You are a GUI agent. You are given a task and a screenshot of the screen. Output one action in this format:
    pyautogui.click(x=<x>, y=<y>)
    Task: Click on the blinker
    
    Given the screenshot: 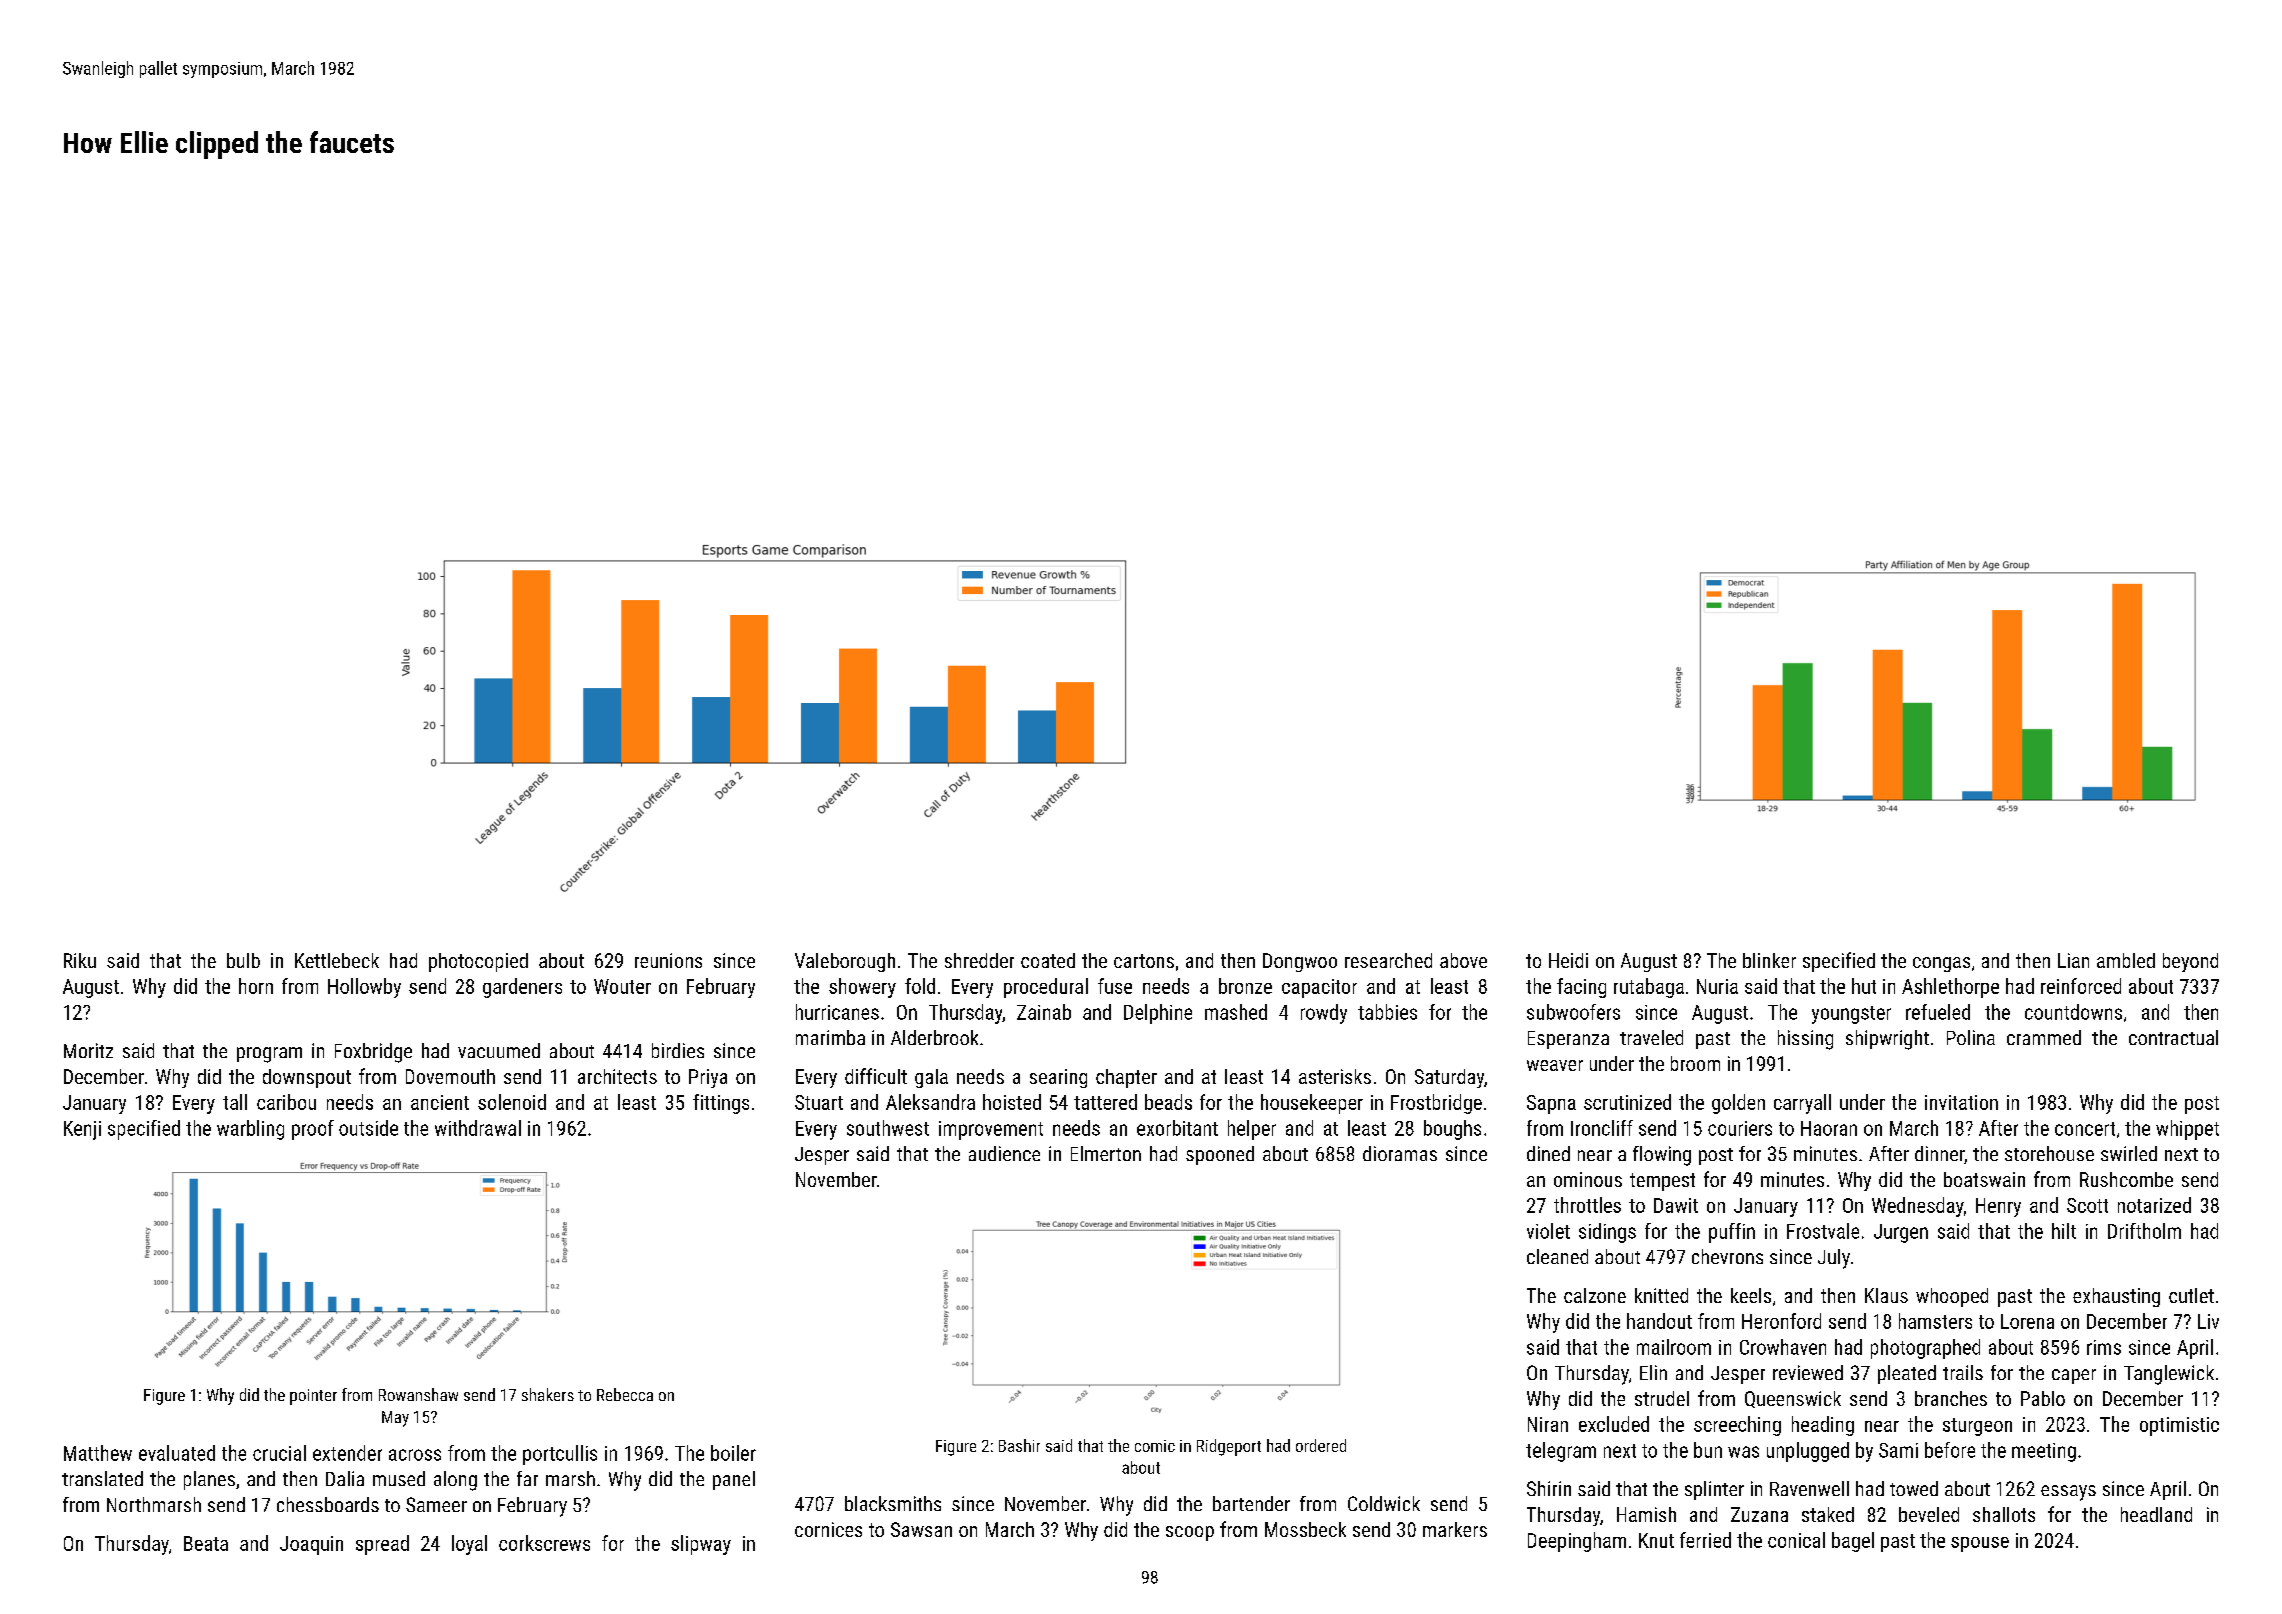 What is the action you would take?
    pyautogui.click(x=1769, y=960)
